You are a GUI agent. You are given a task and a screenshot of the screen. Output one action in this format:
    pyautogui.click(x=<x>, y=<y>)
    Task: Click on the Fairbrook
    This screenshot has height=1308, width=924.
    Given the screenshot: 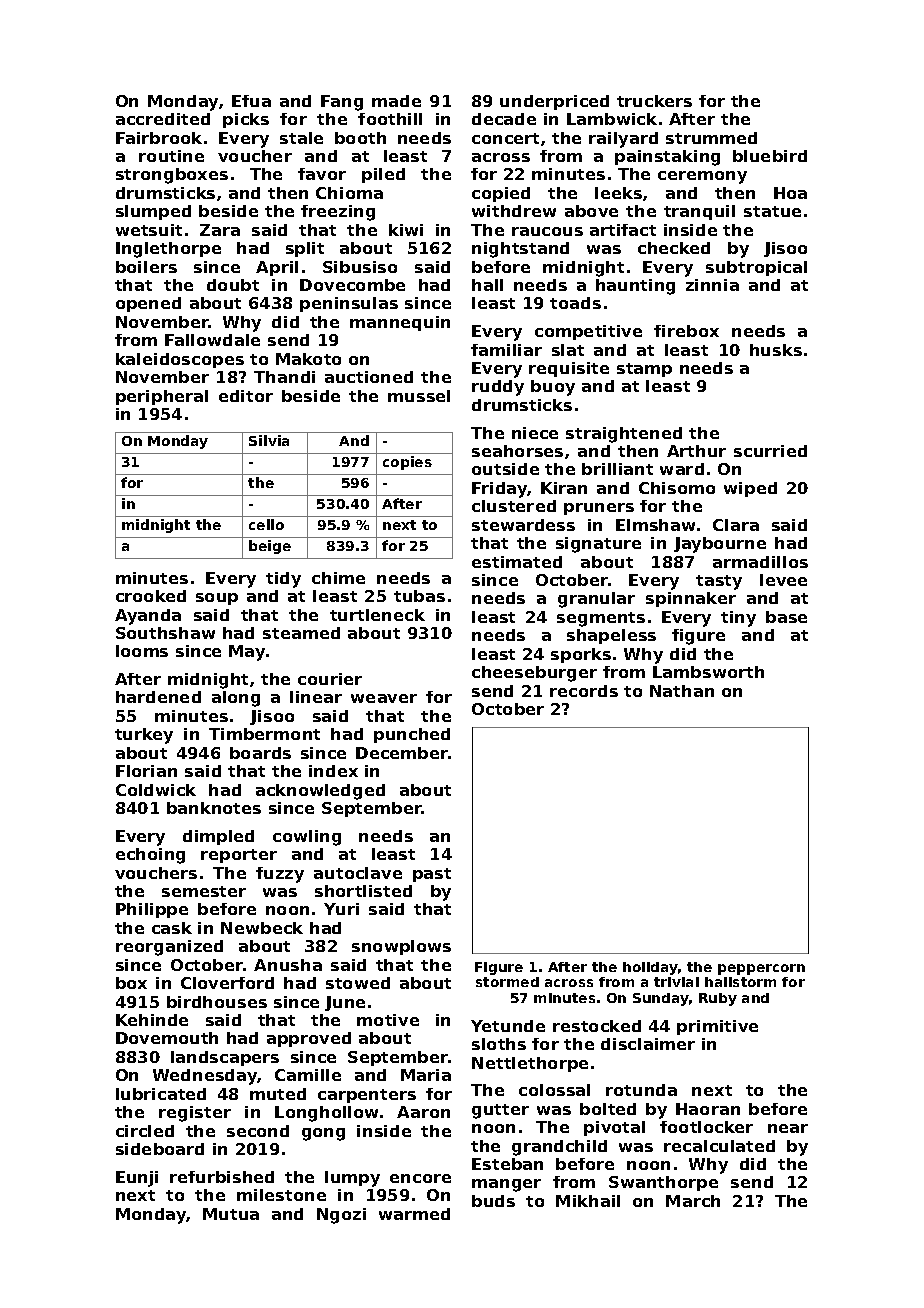 What is the action you would take?
    pyautogui.click(x=159, y=138)
